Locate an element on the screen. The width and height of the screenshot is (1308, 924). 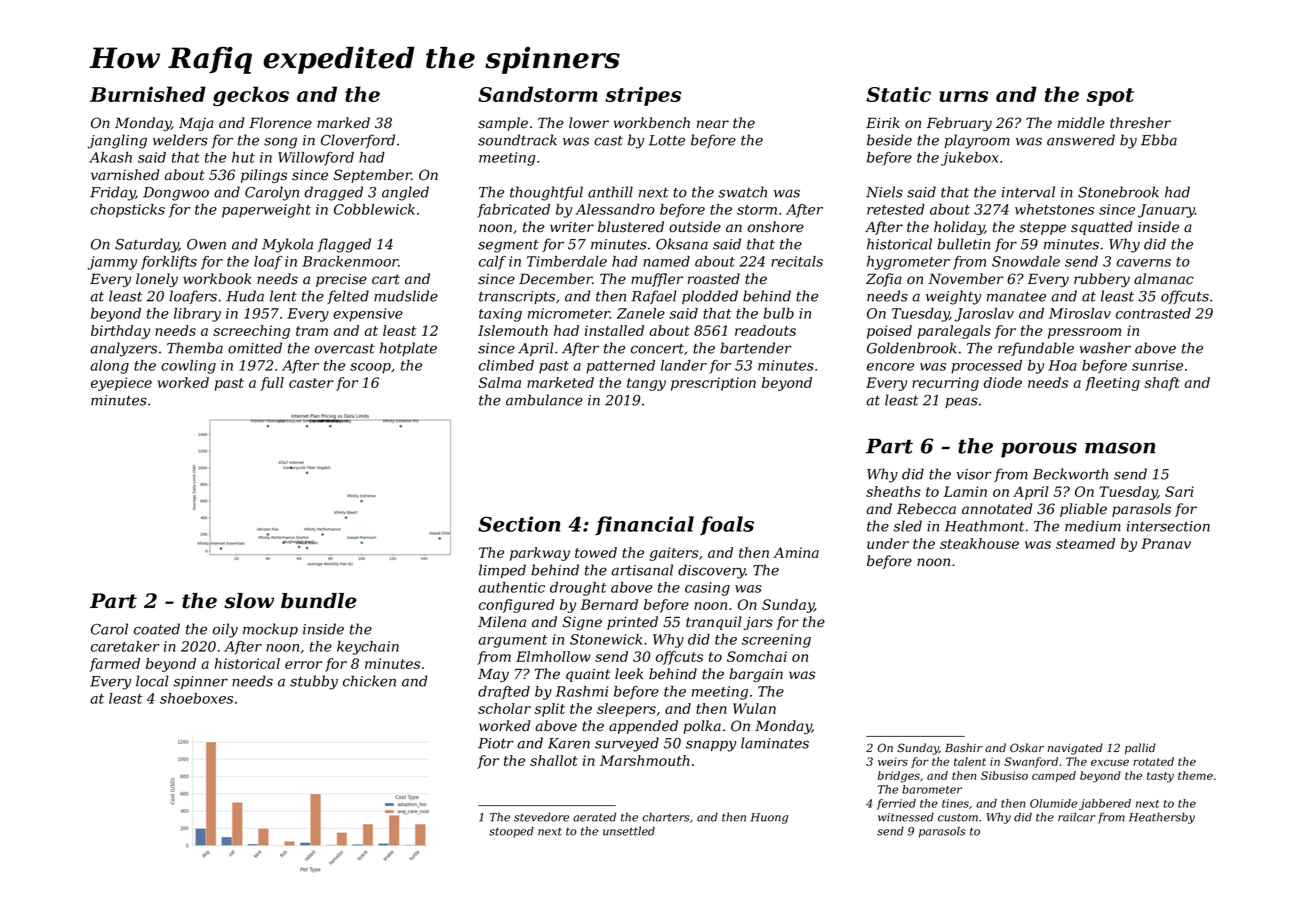
spot is located at coordinates (1110, 97).
